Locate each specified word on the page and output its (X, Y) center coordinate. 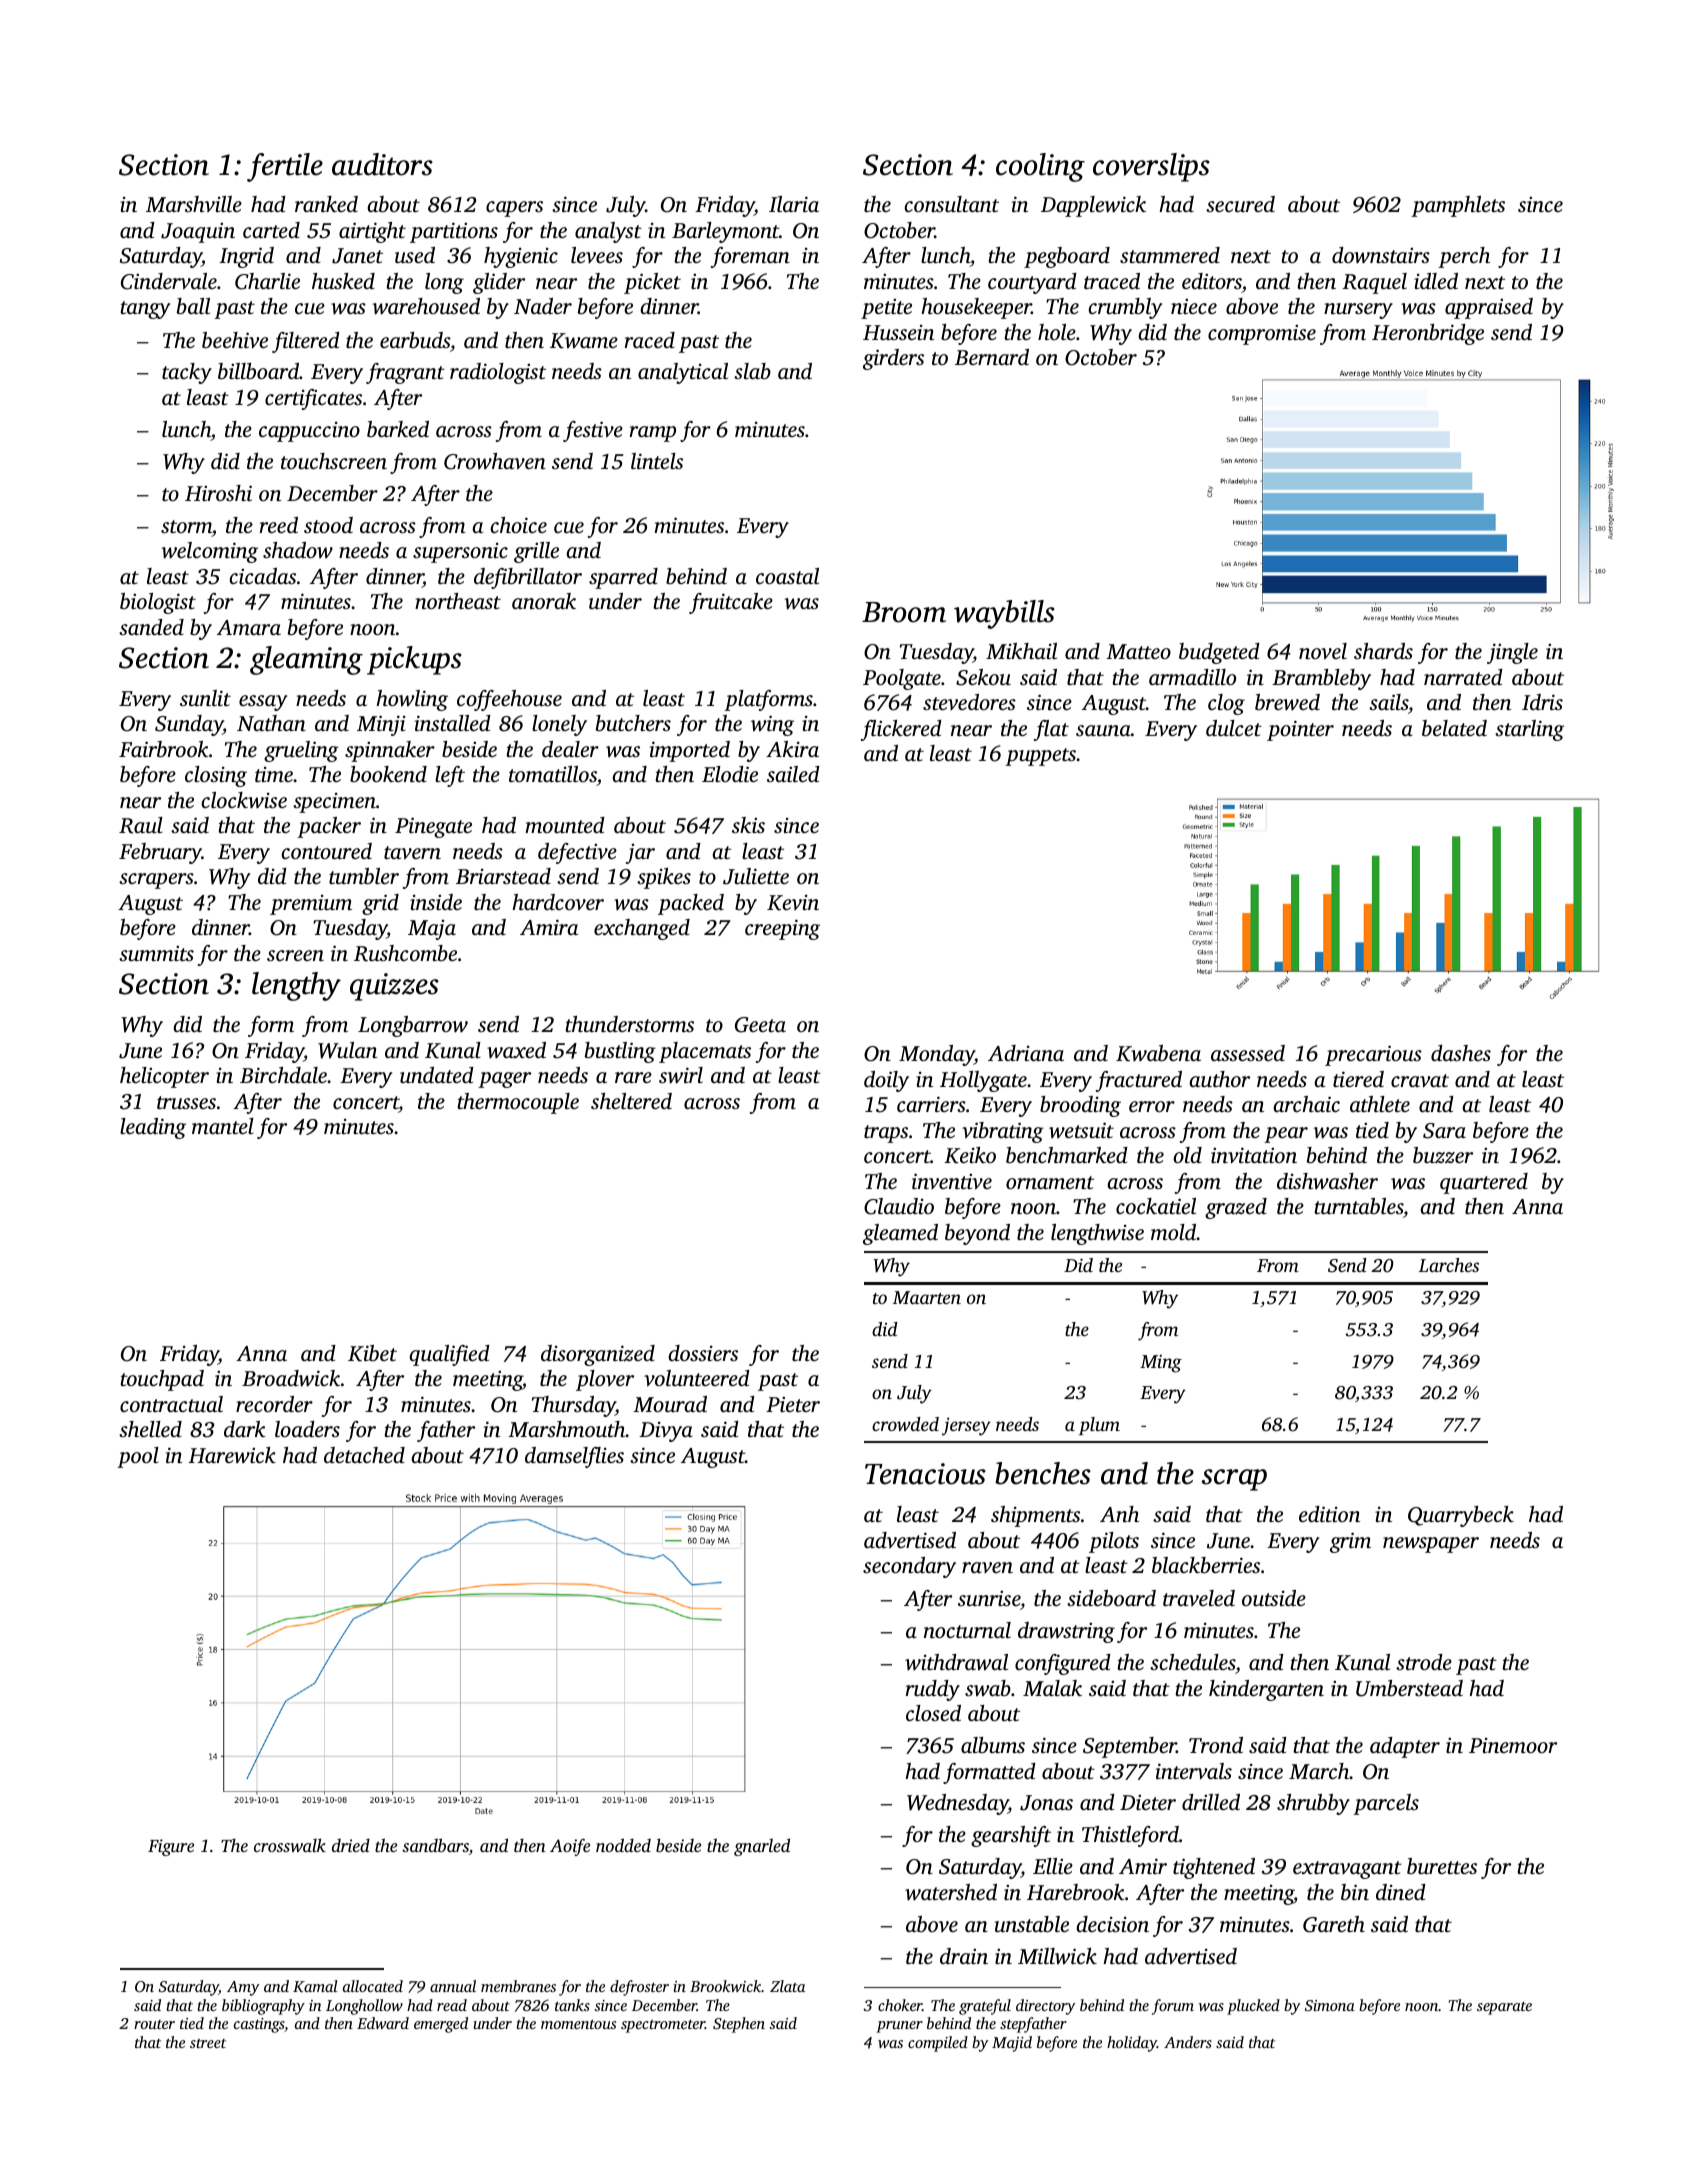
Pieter (793, 1404)
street (208, 2043)
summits (156, 953)
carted (271, 230)
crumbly (1125, 308)
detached (364, 1455)
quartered (1484, 1183)
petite (886, 309)
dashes (1461, 1053)
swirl (681, 1075)
